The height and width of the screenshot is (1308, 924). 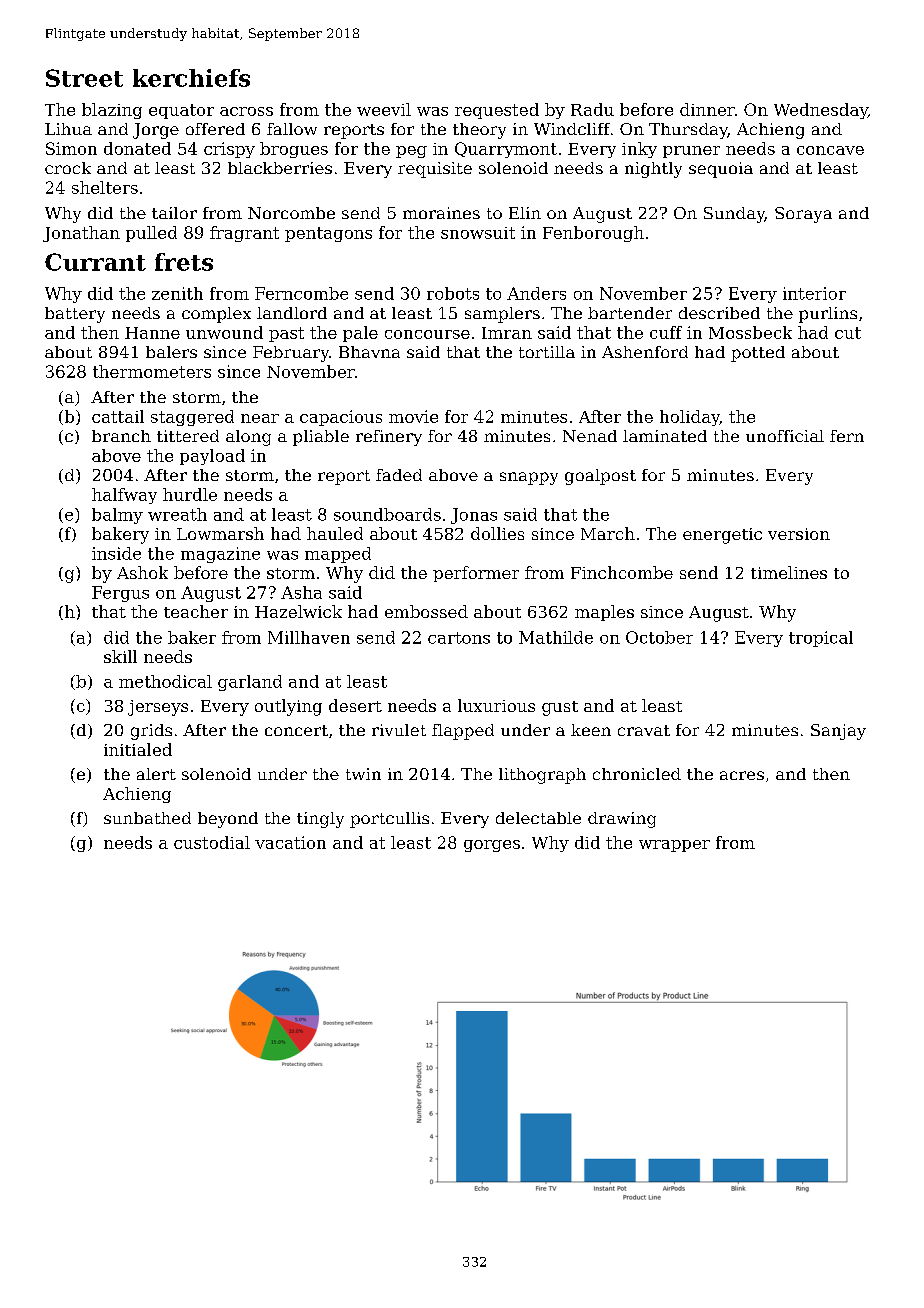 What do you see at coordinates (848, 333) in the screenshot?
I see `cut` at bounding box center [848, 333].
